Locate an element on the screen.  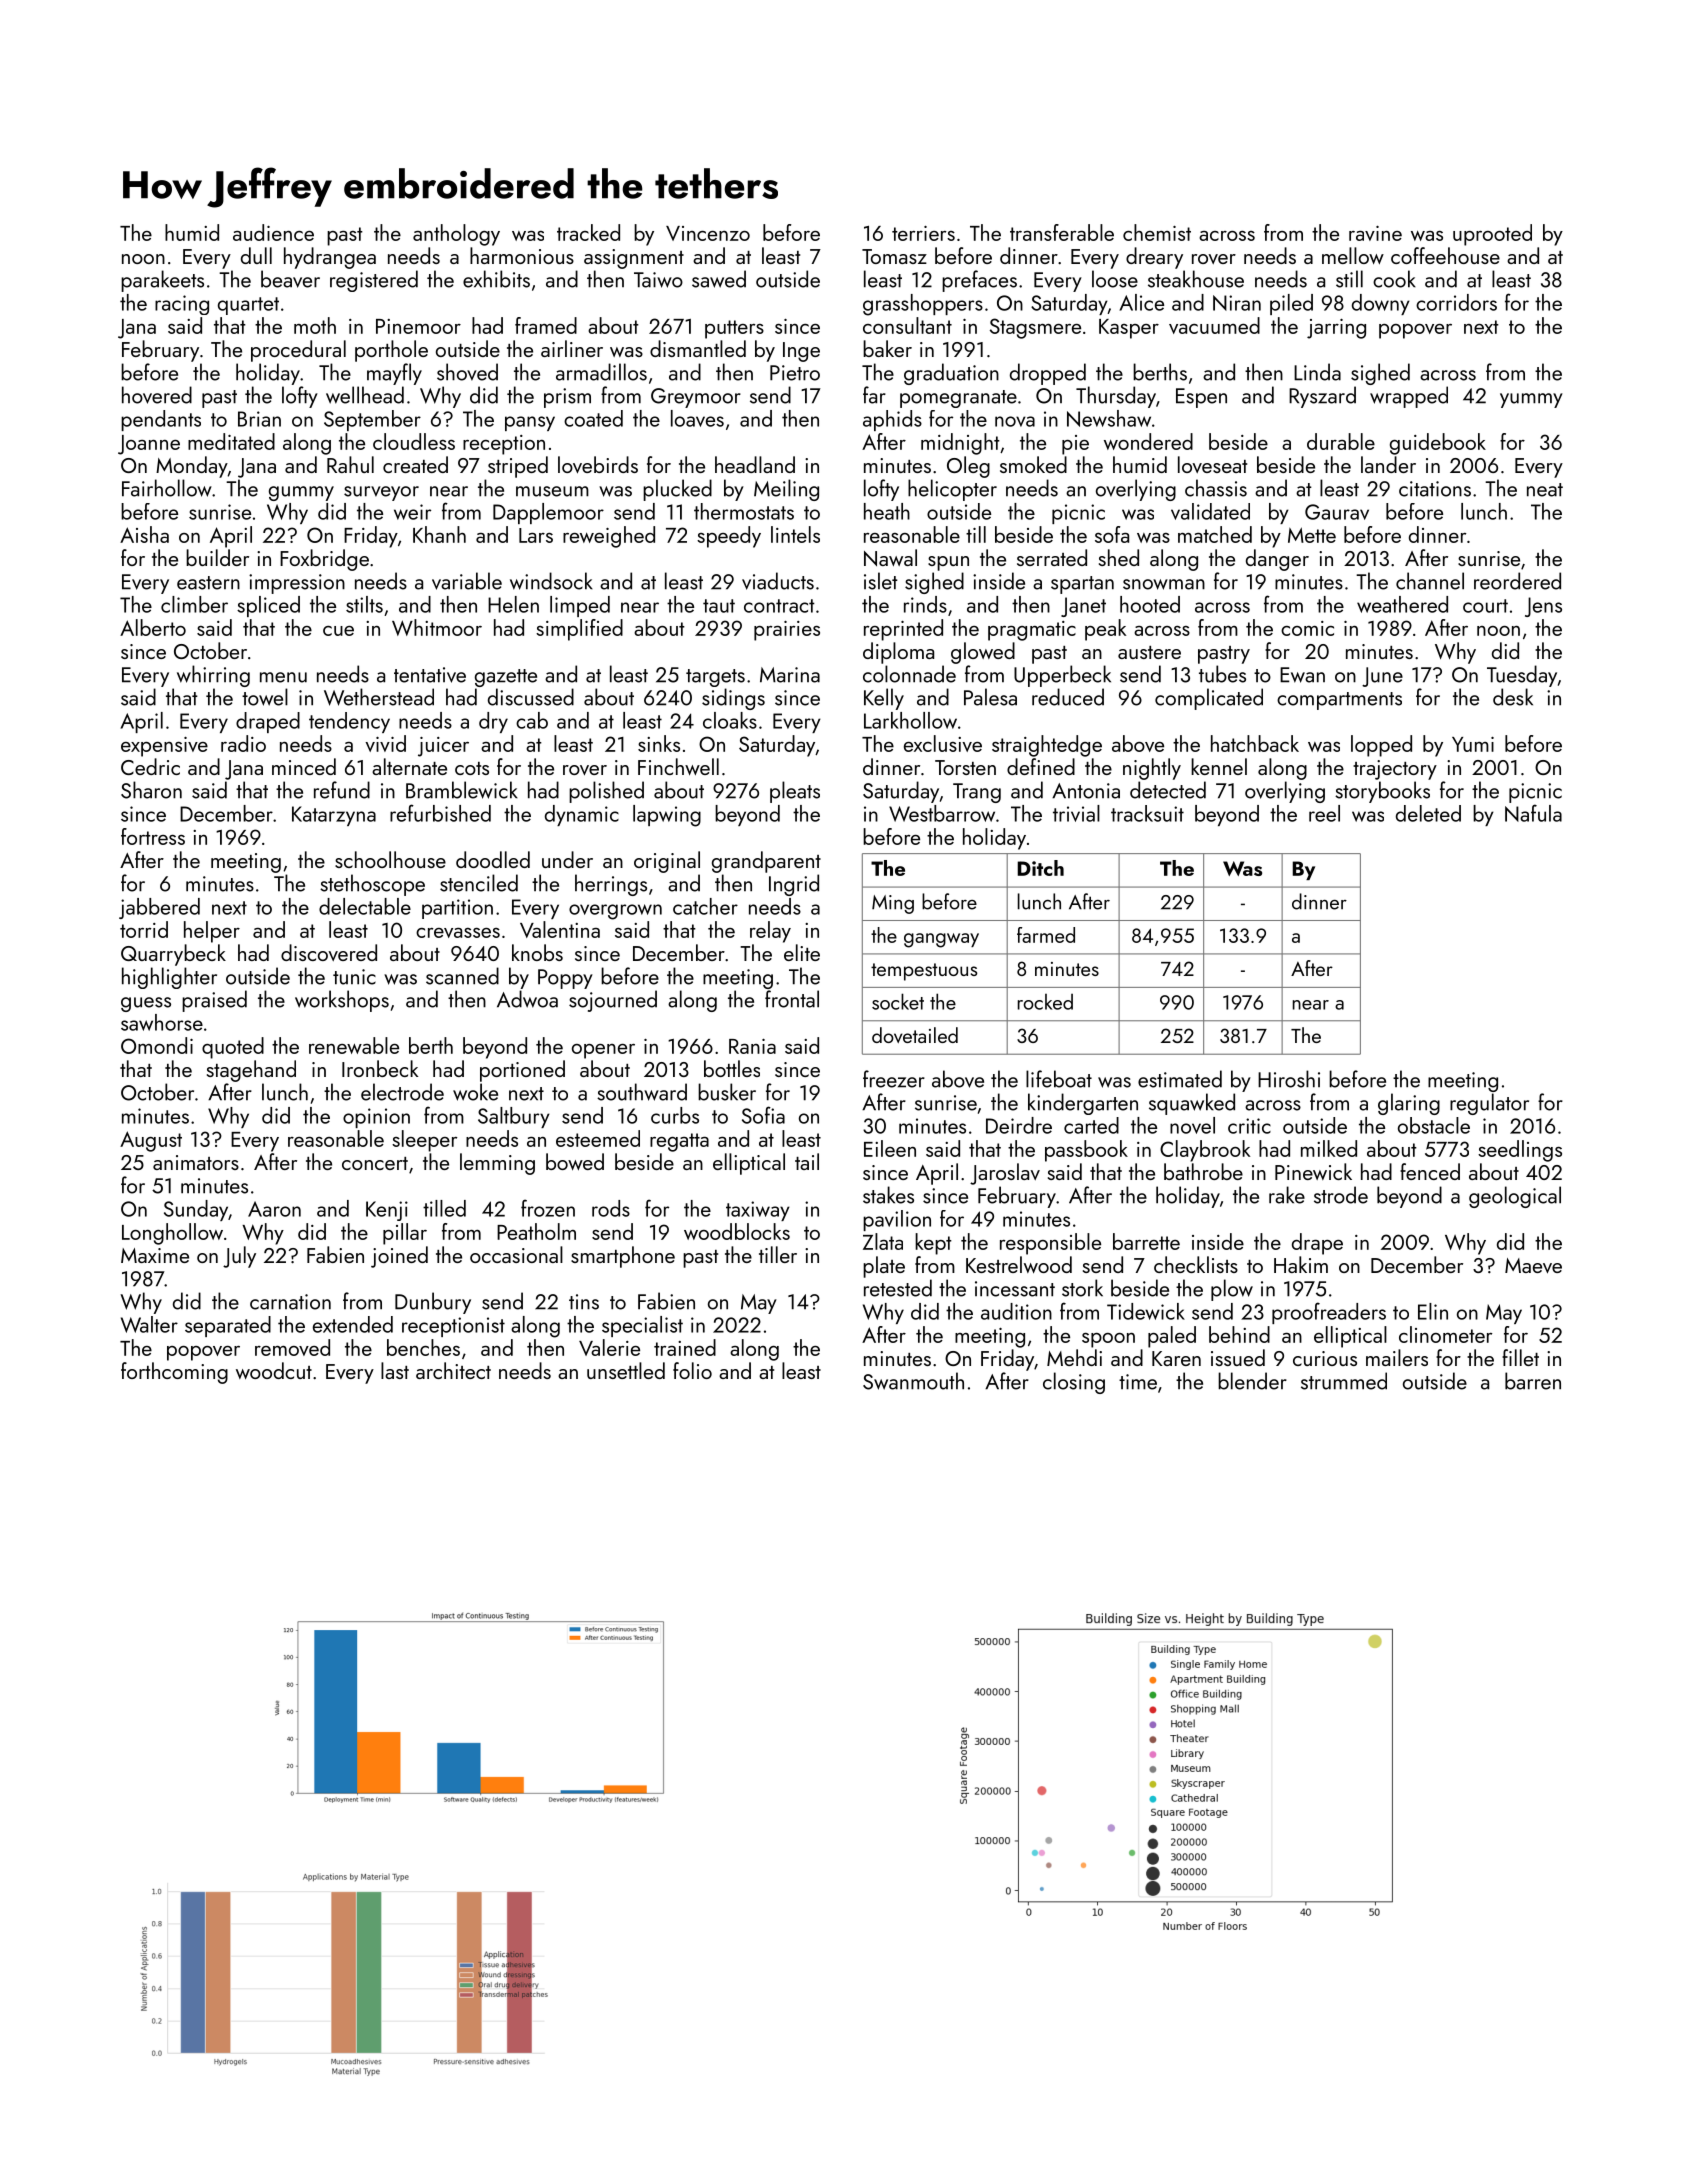
Westbarrow is located at coordinates (942, 813).
